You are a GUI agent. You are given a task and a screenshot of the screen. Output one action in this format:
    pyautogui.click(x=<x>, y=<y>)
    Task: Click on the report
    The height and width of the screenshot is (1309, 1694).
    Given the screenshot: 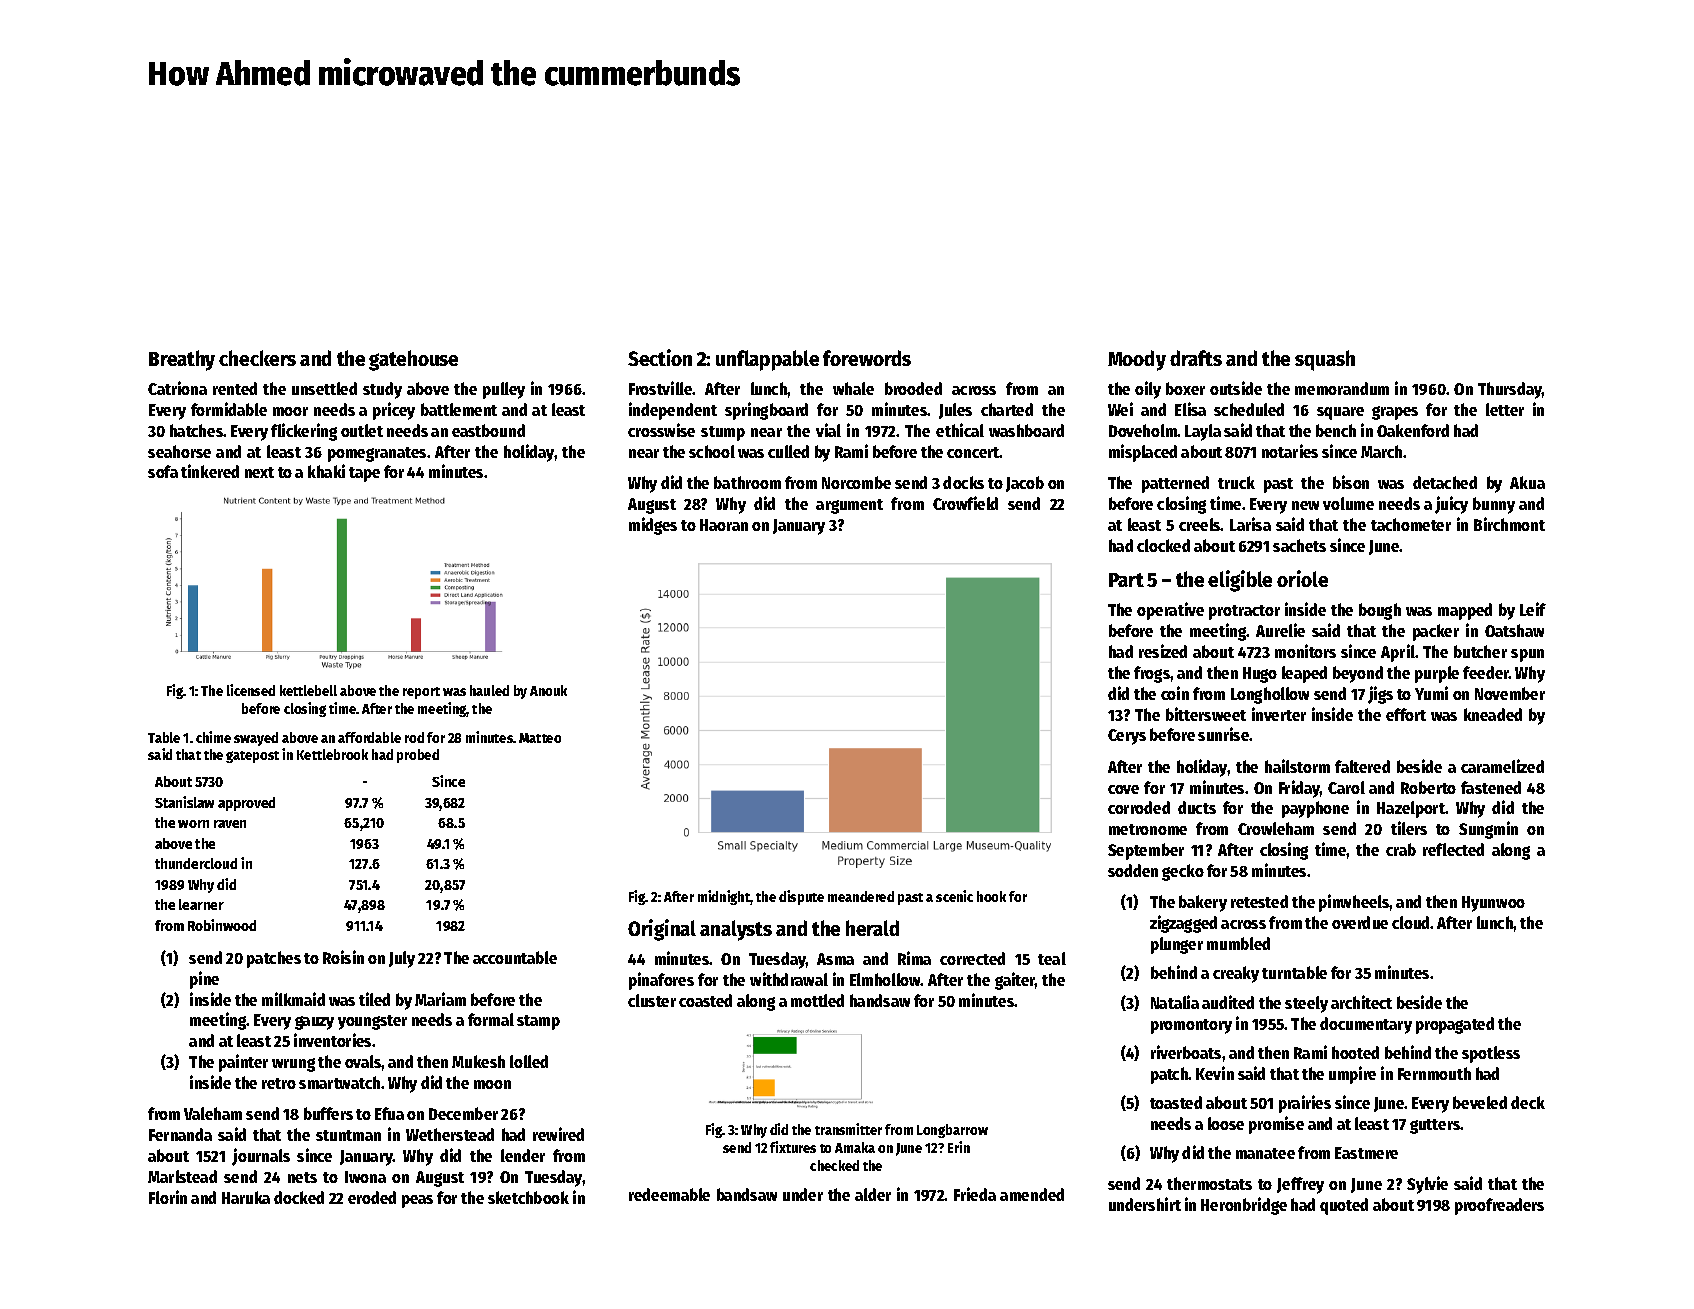 What is the action you would take?
    pyautogui.click(x=421, y=693)
